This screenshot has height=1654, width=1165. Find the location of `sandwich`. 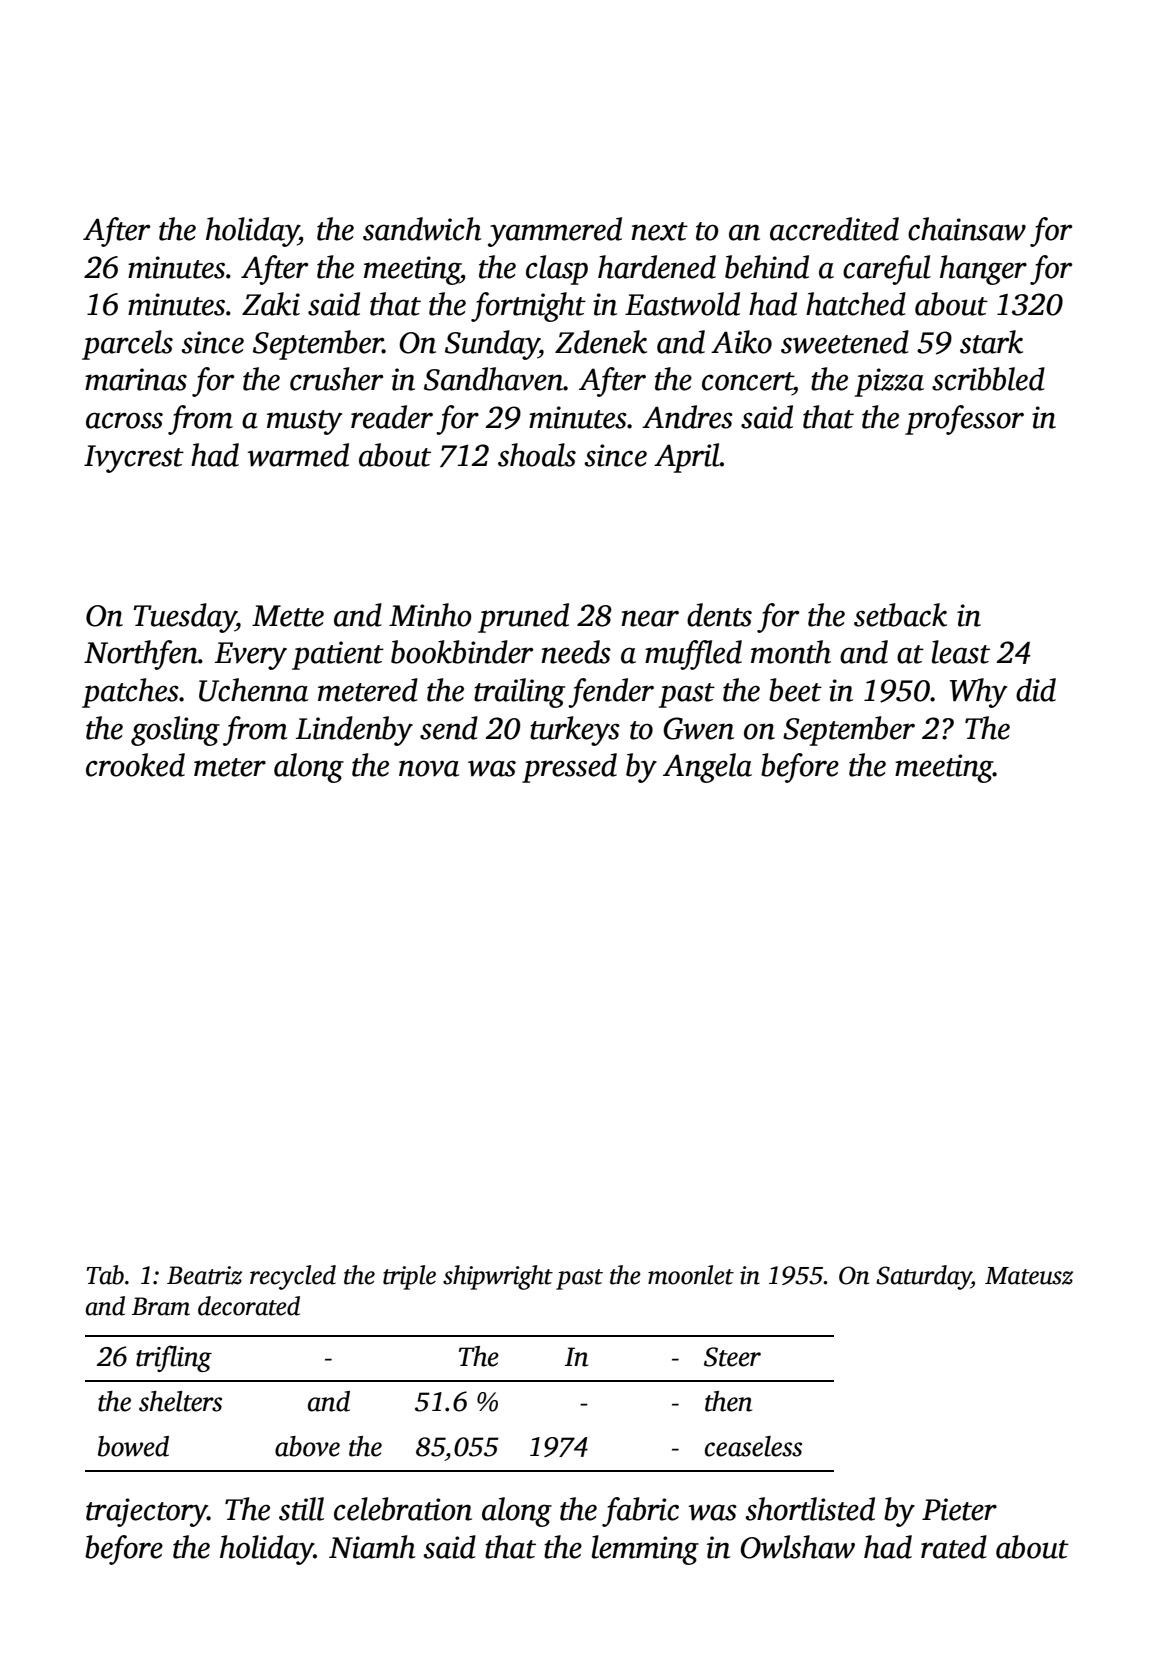

sandwich is located at coordinates (422, 229).
